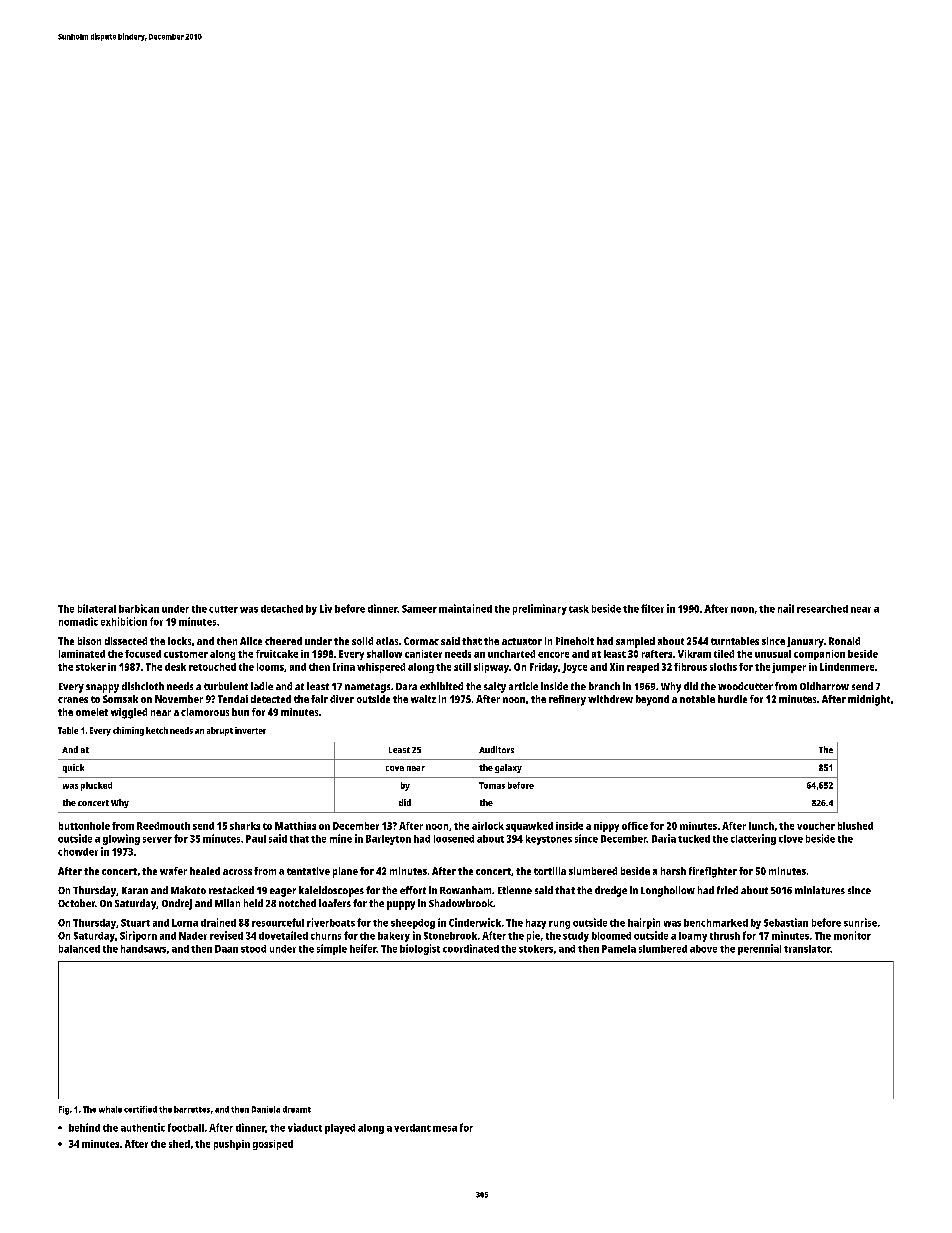 This screenshot has height=1233, width=952. What do you see at coordinates (253, 949) in the screenshot?
I see `stood` at bounding box center [253, 949].
